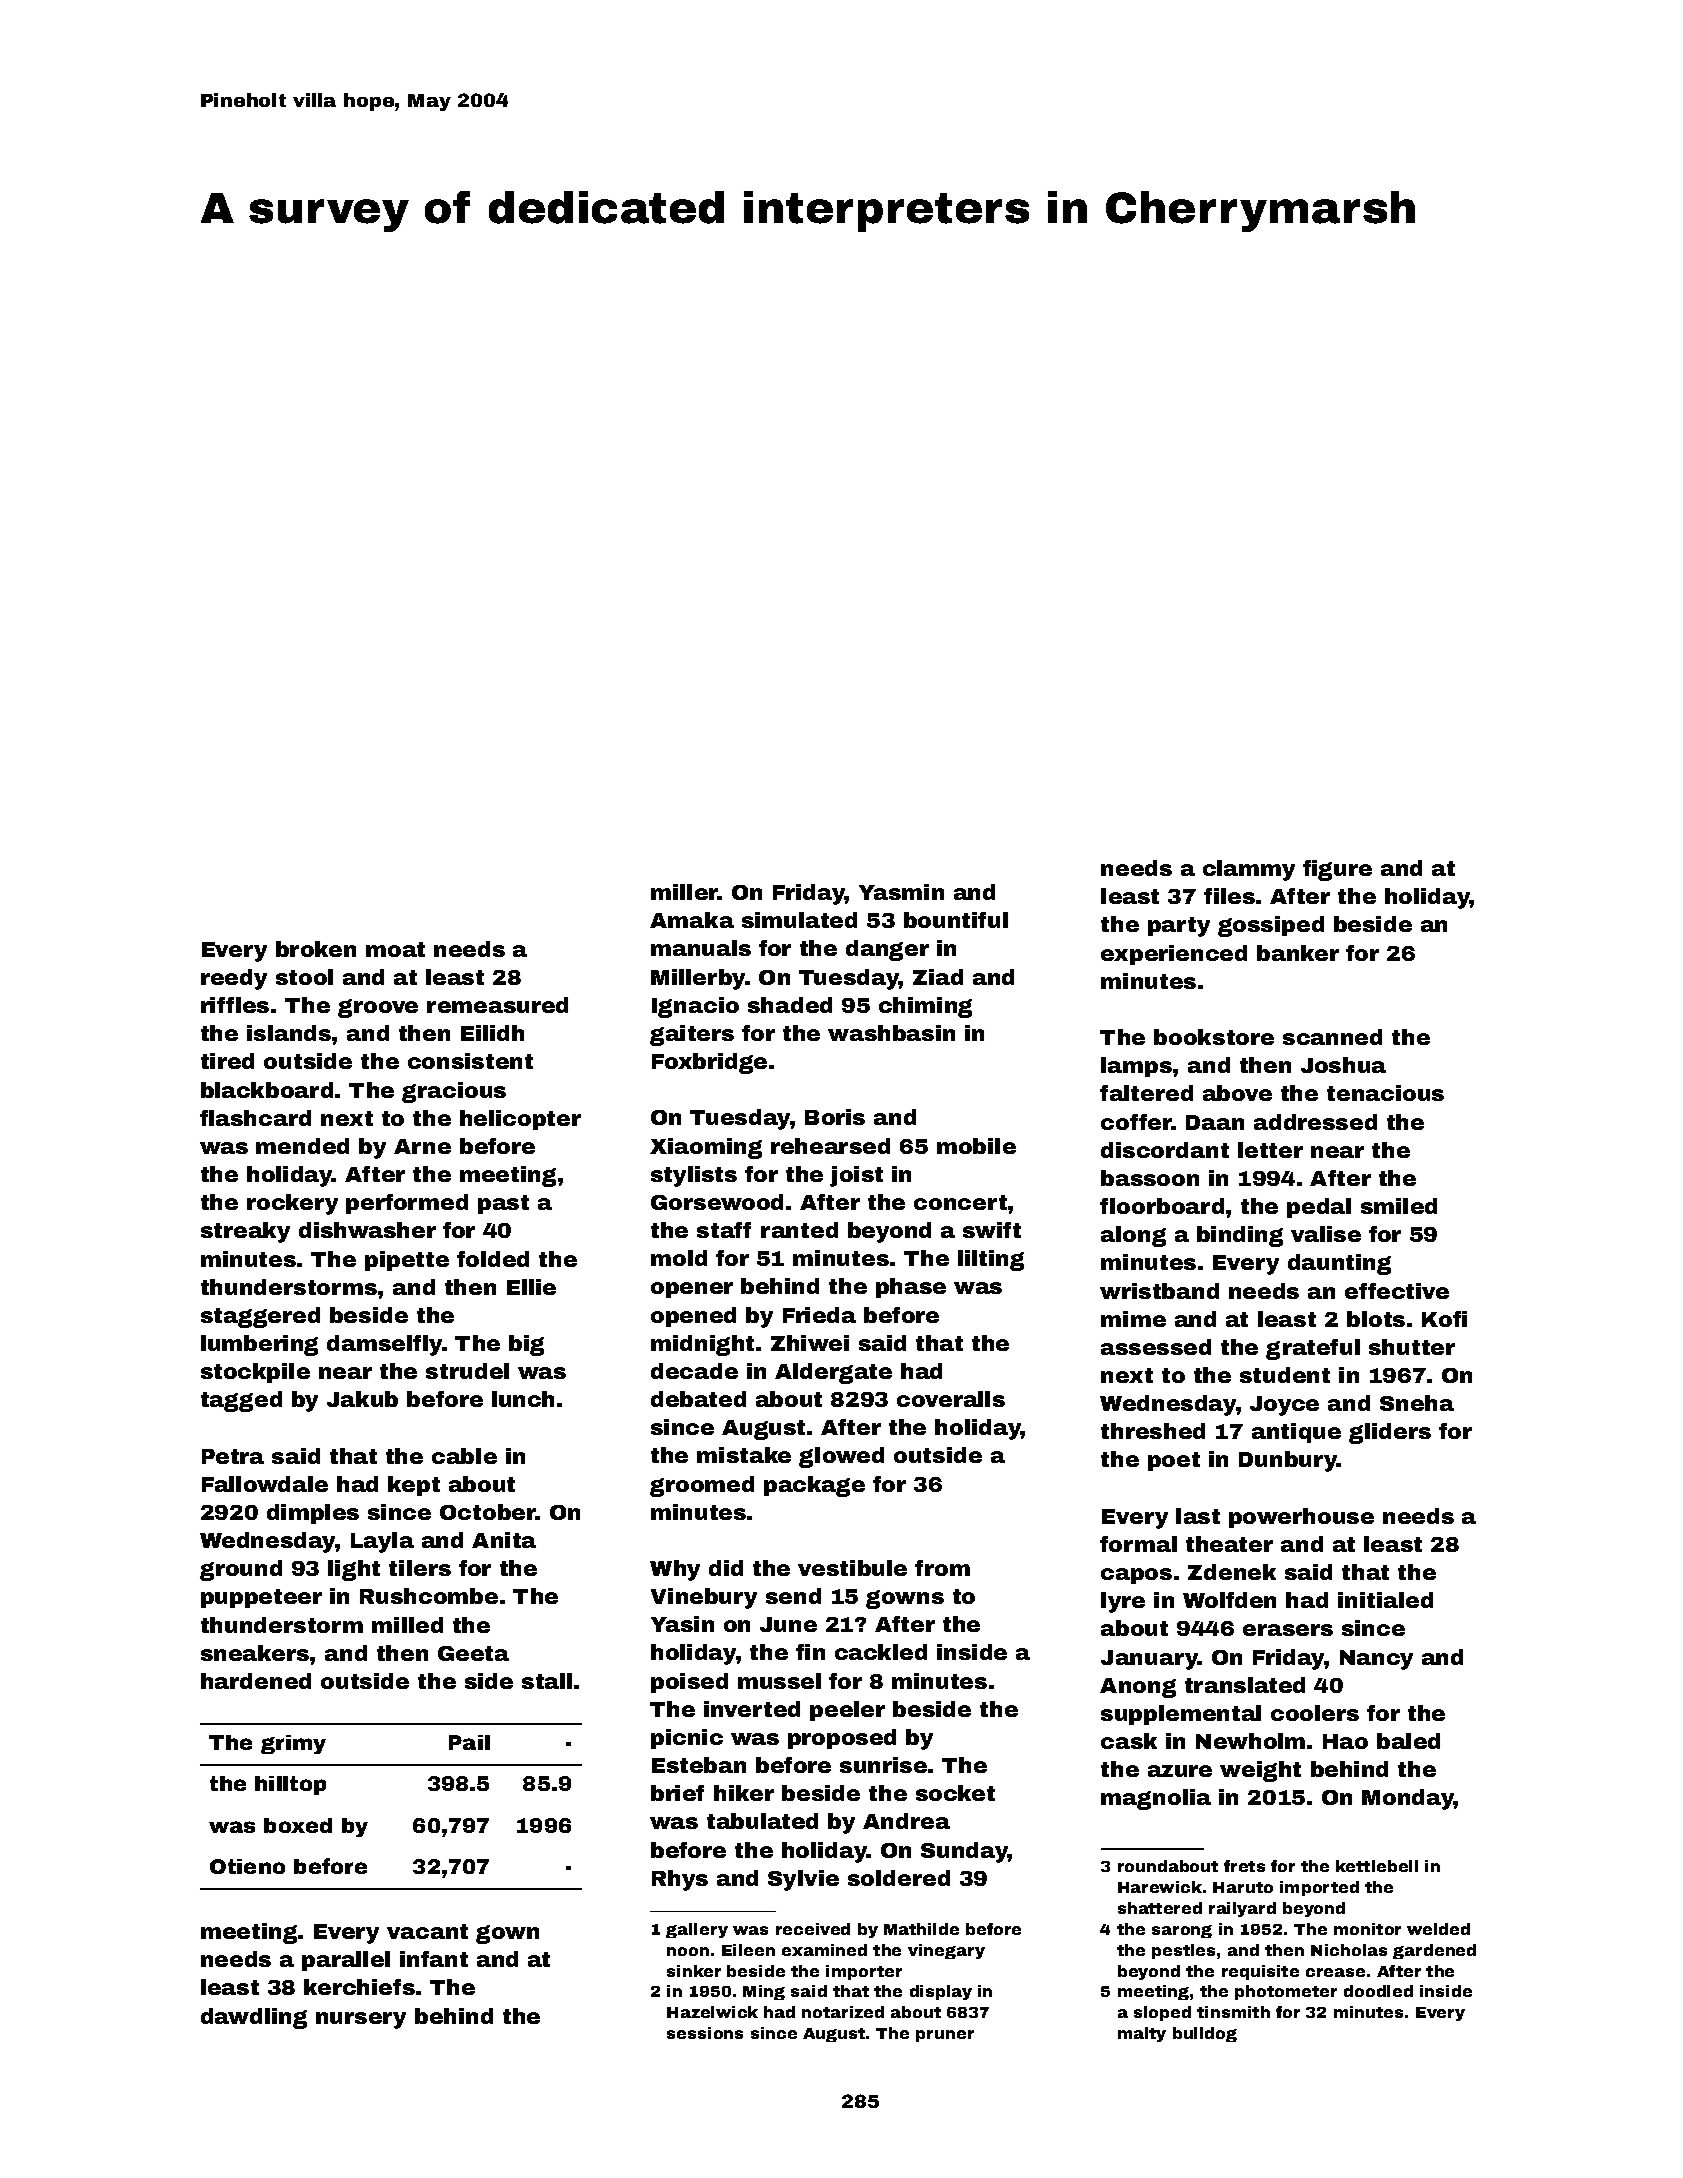  Describe the element at coordinates (956, 920) in the page. I see `bountiful` at that location.
